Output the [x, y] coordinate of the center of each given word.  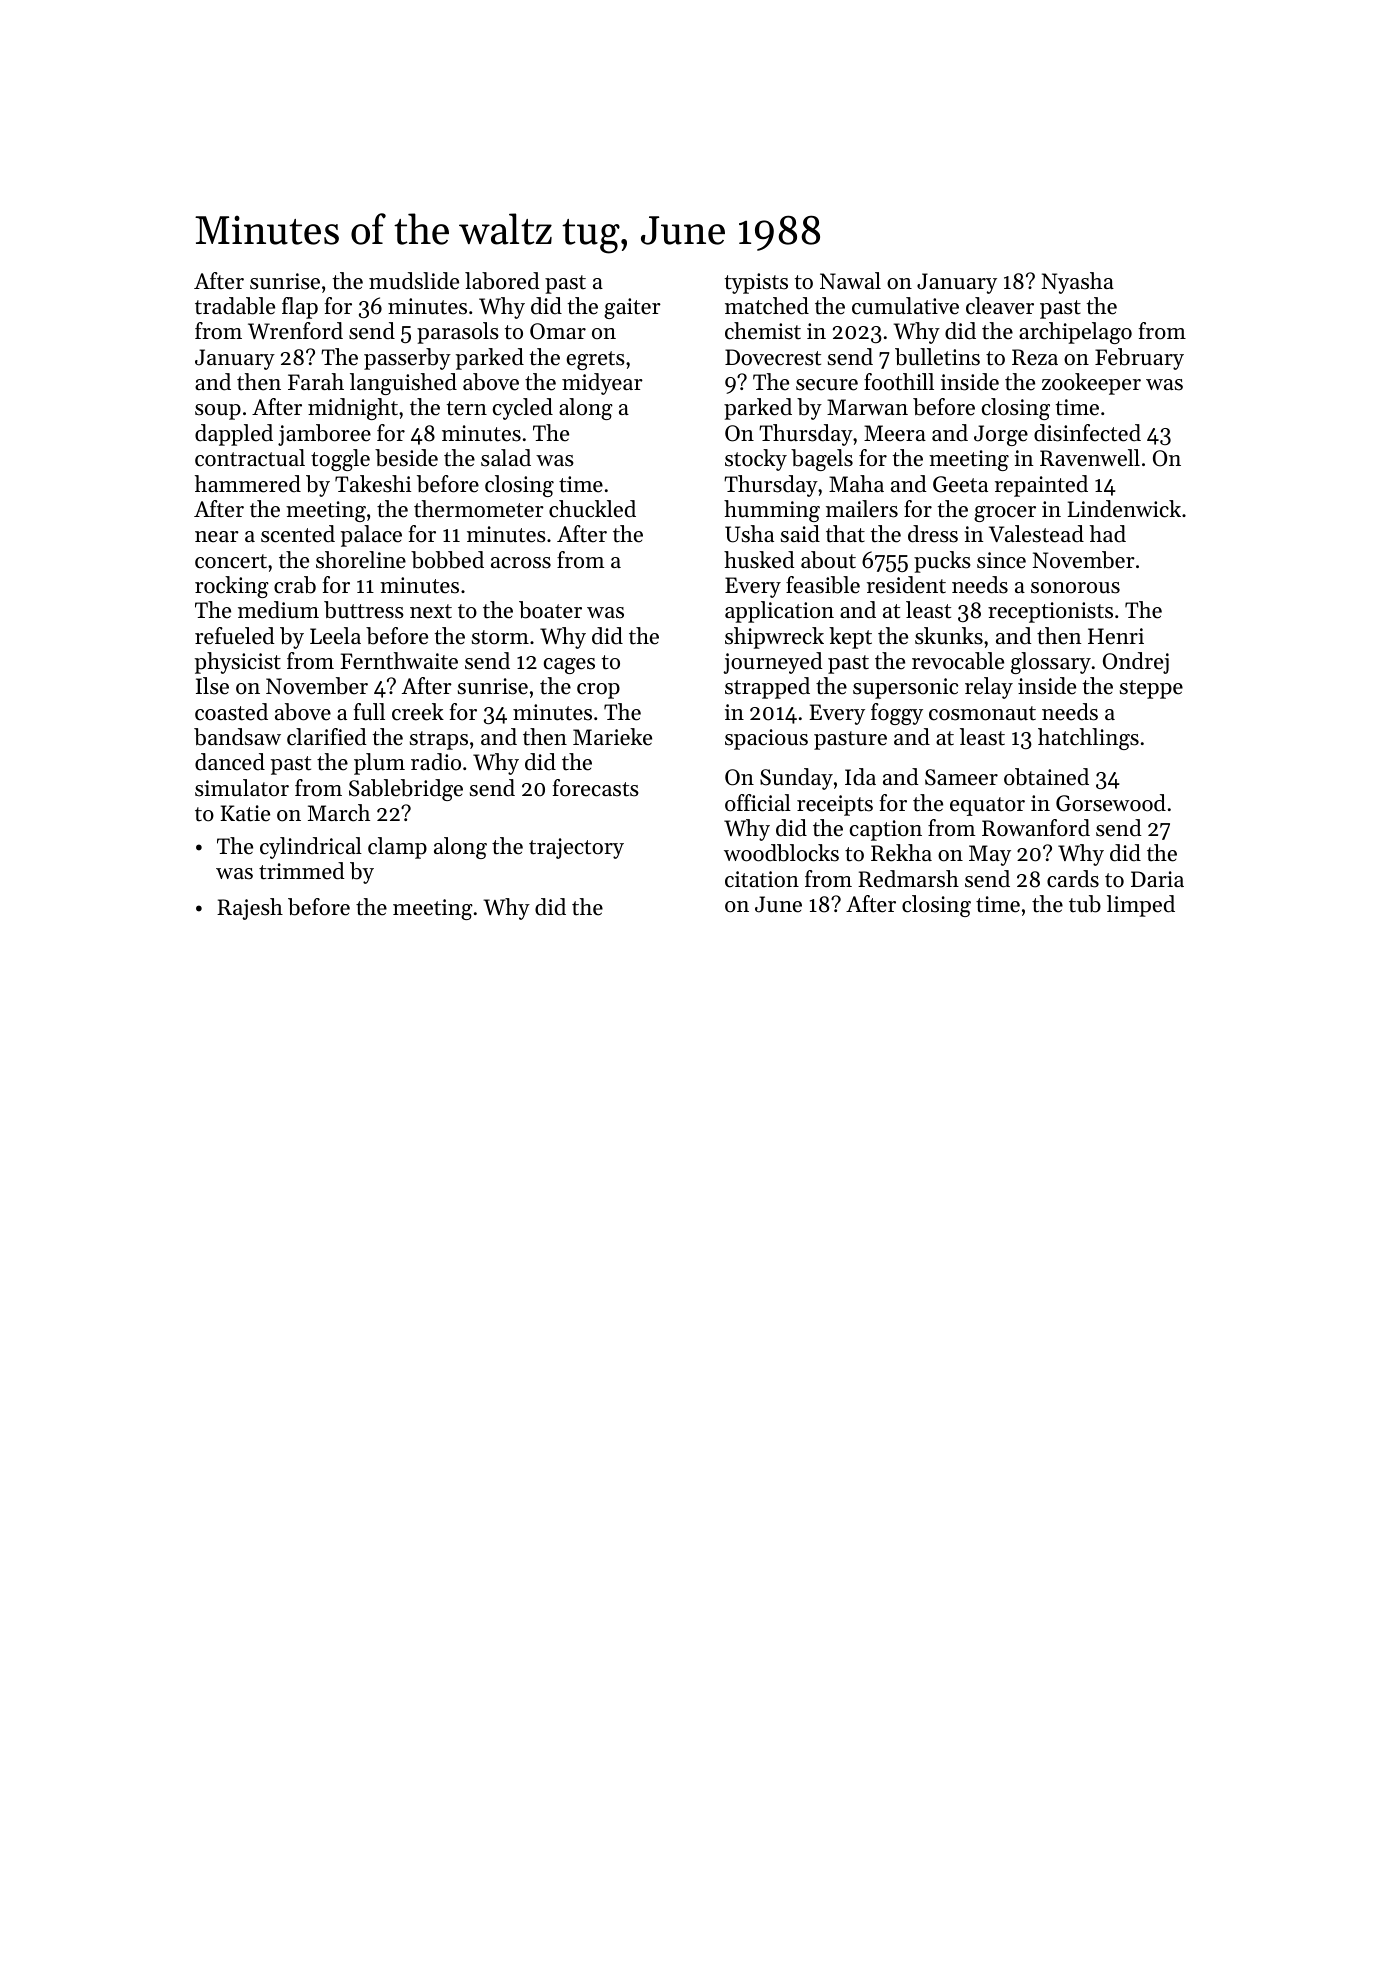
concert [231, 561]
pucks [942, 562]
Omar [558, 331]
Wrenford [295, 331]
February [1139, 359]
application [779, 612]
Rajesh [250, 909]
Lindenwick [1124, 509]
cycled [523, 409]
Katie [245, 813]
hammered [248, 484]
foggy [897, 714]
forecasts [596, 788]
